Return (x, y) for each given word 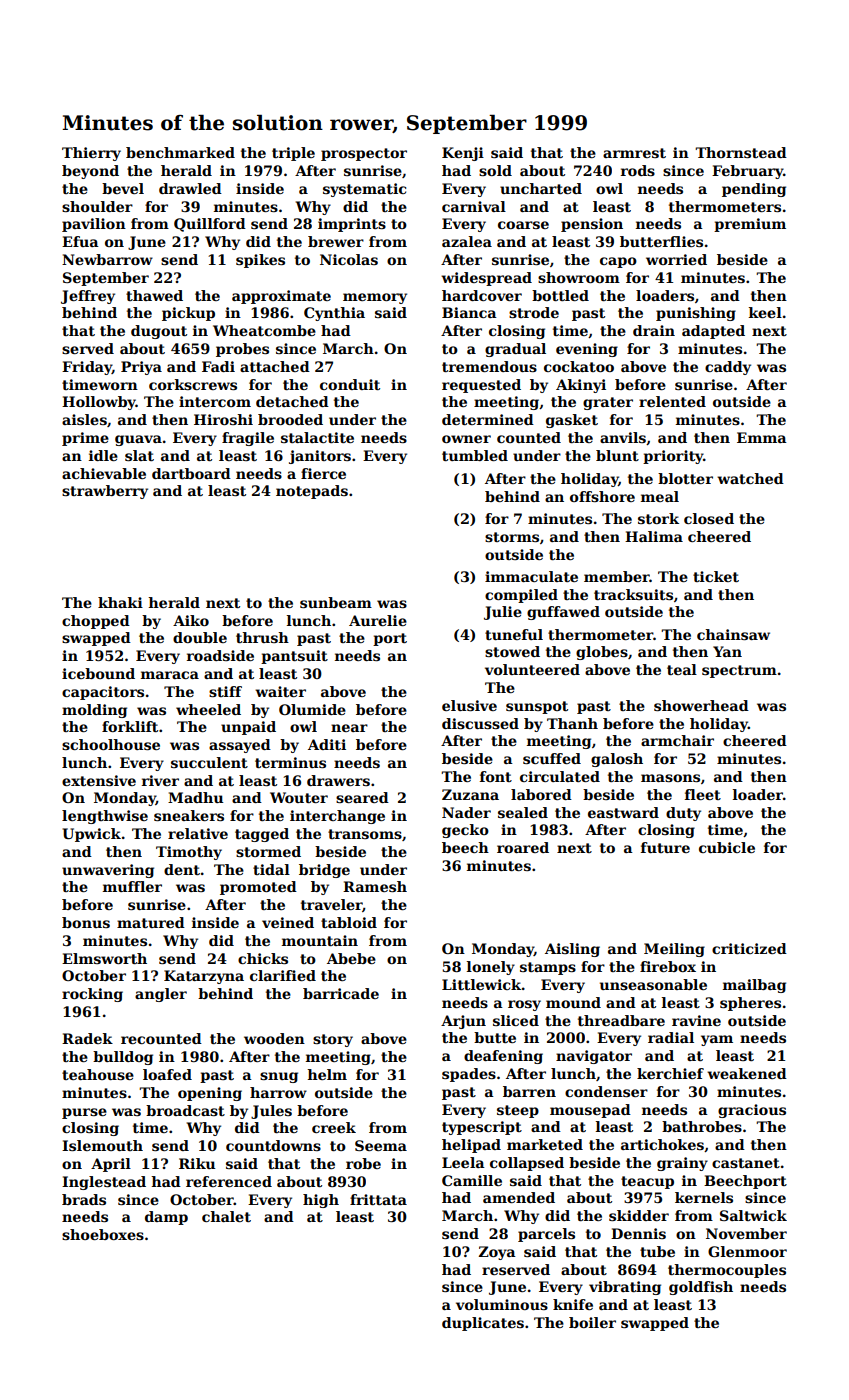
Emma (762, 437)
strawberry (105, 492)
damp (166, 1218)
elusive (469, 705)
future (665, 847)
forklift (130, 726)
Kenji (463, 154)
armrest (634, 153)
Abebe (351, 958)
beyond (90, 172)
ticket (716, 576)
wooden (274, 1038)
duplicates (483, 1324)
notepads (312, 492)
